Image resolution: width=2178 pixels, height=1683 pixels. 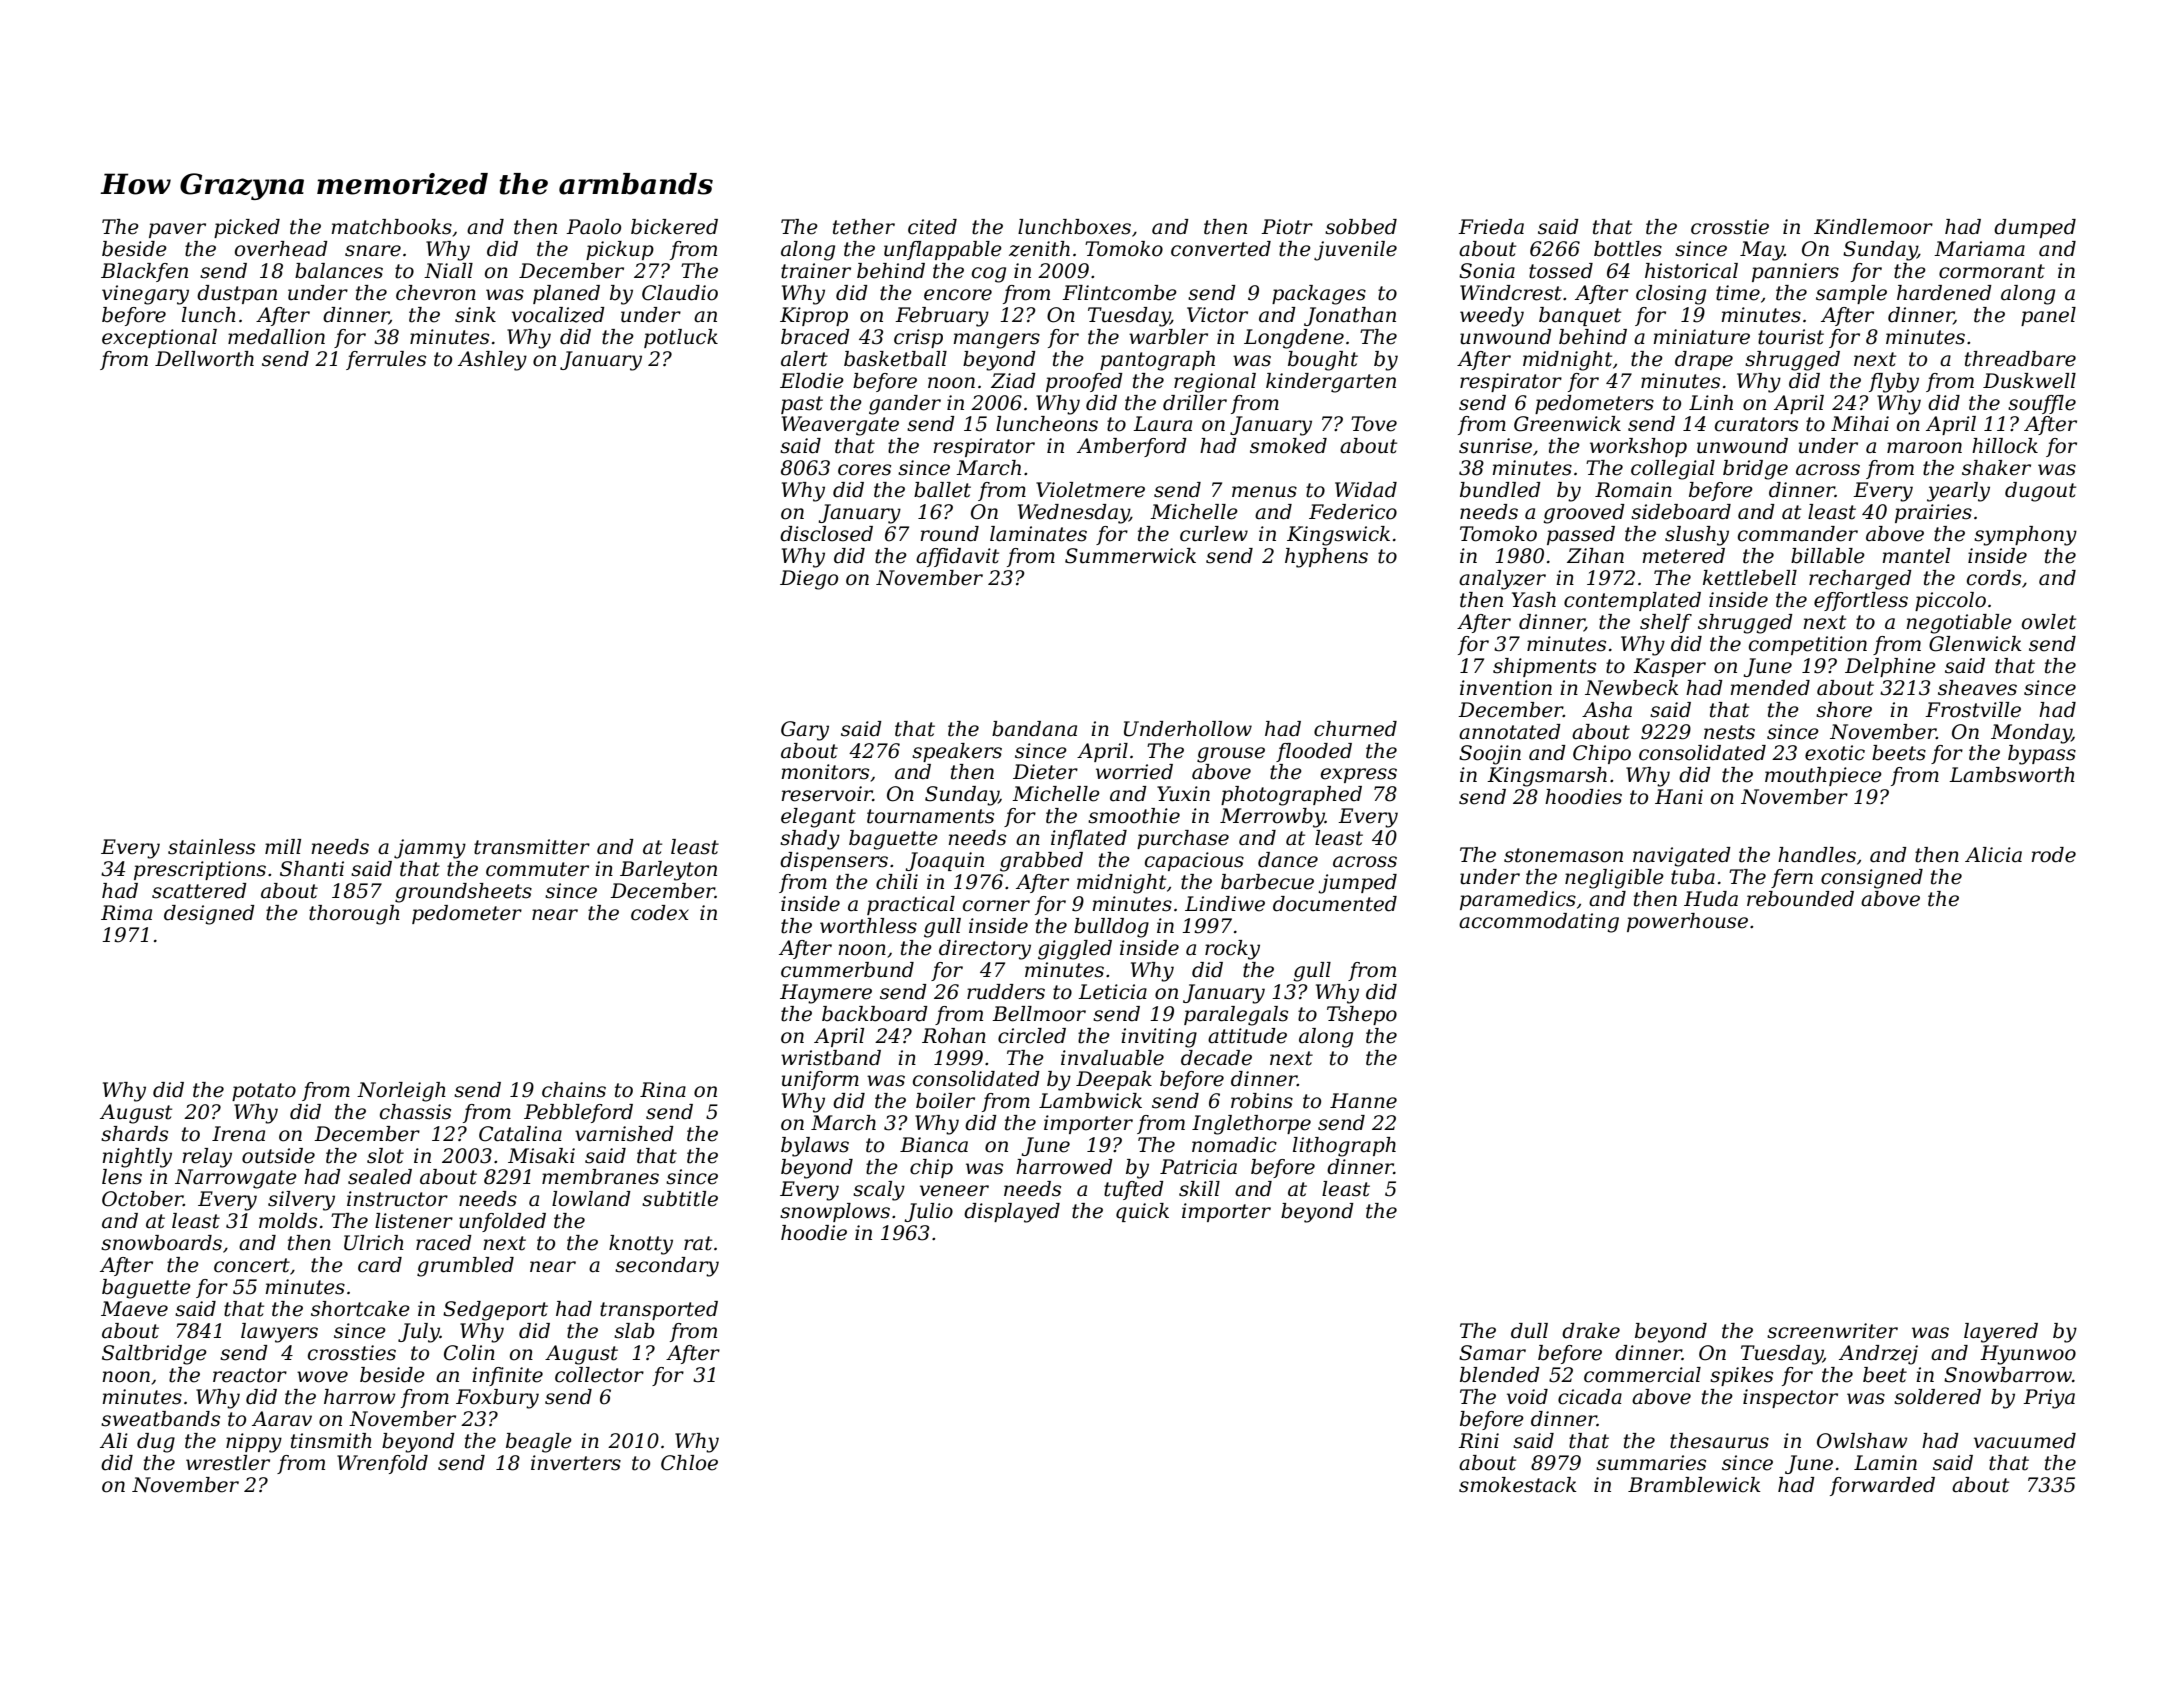 I want to click on panel, so click(x=2048, y=316).
